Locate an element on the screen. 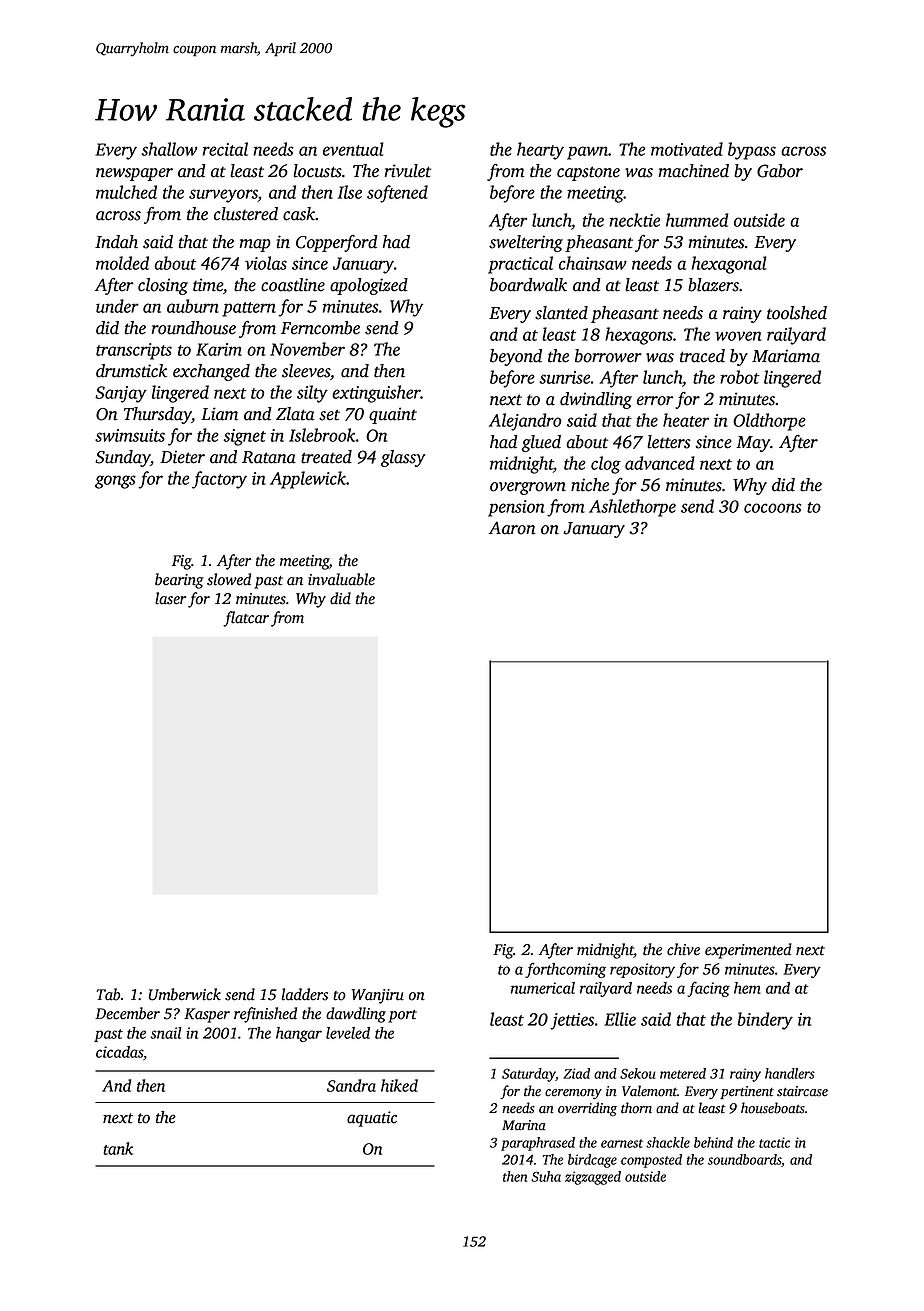  Sandra is located at coordinates (351, 1085).
